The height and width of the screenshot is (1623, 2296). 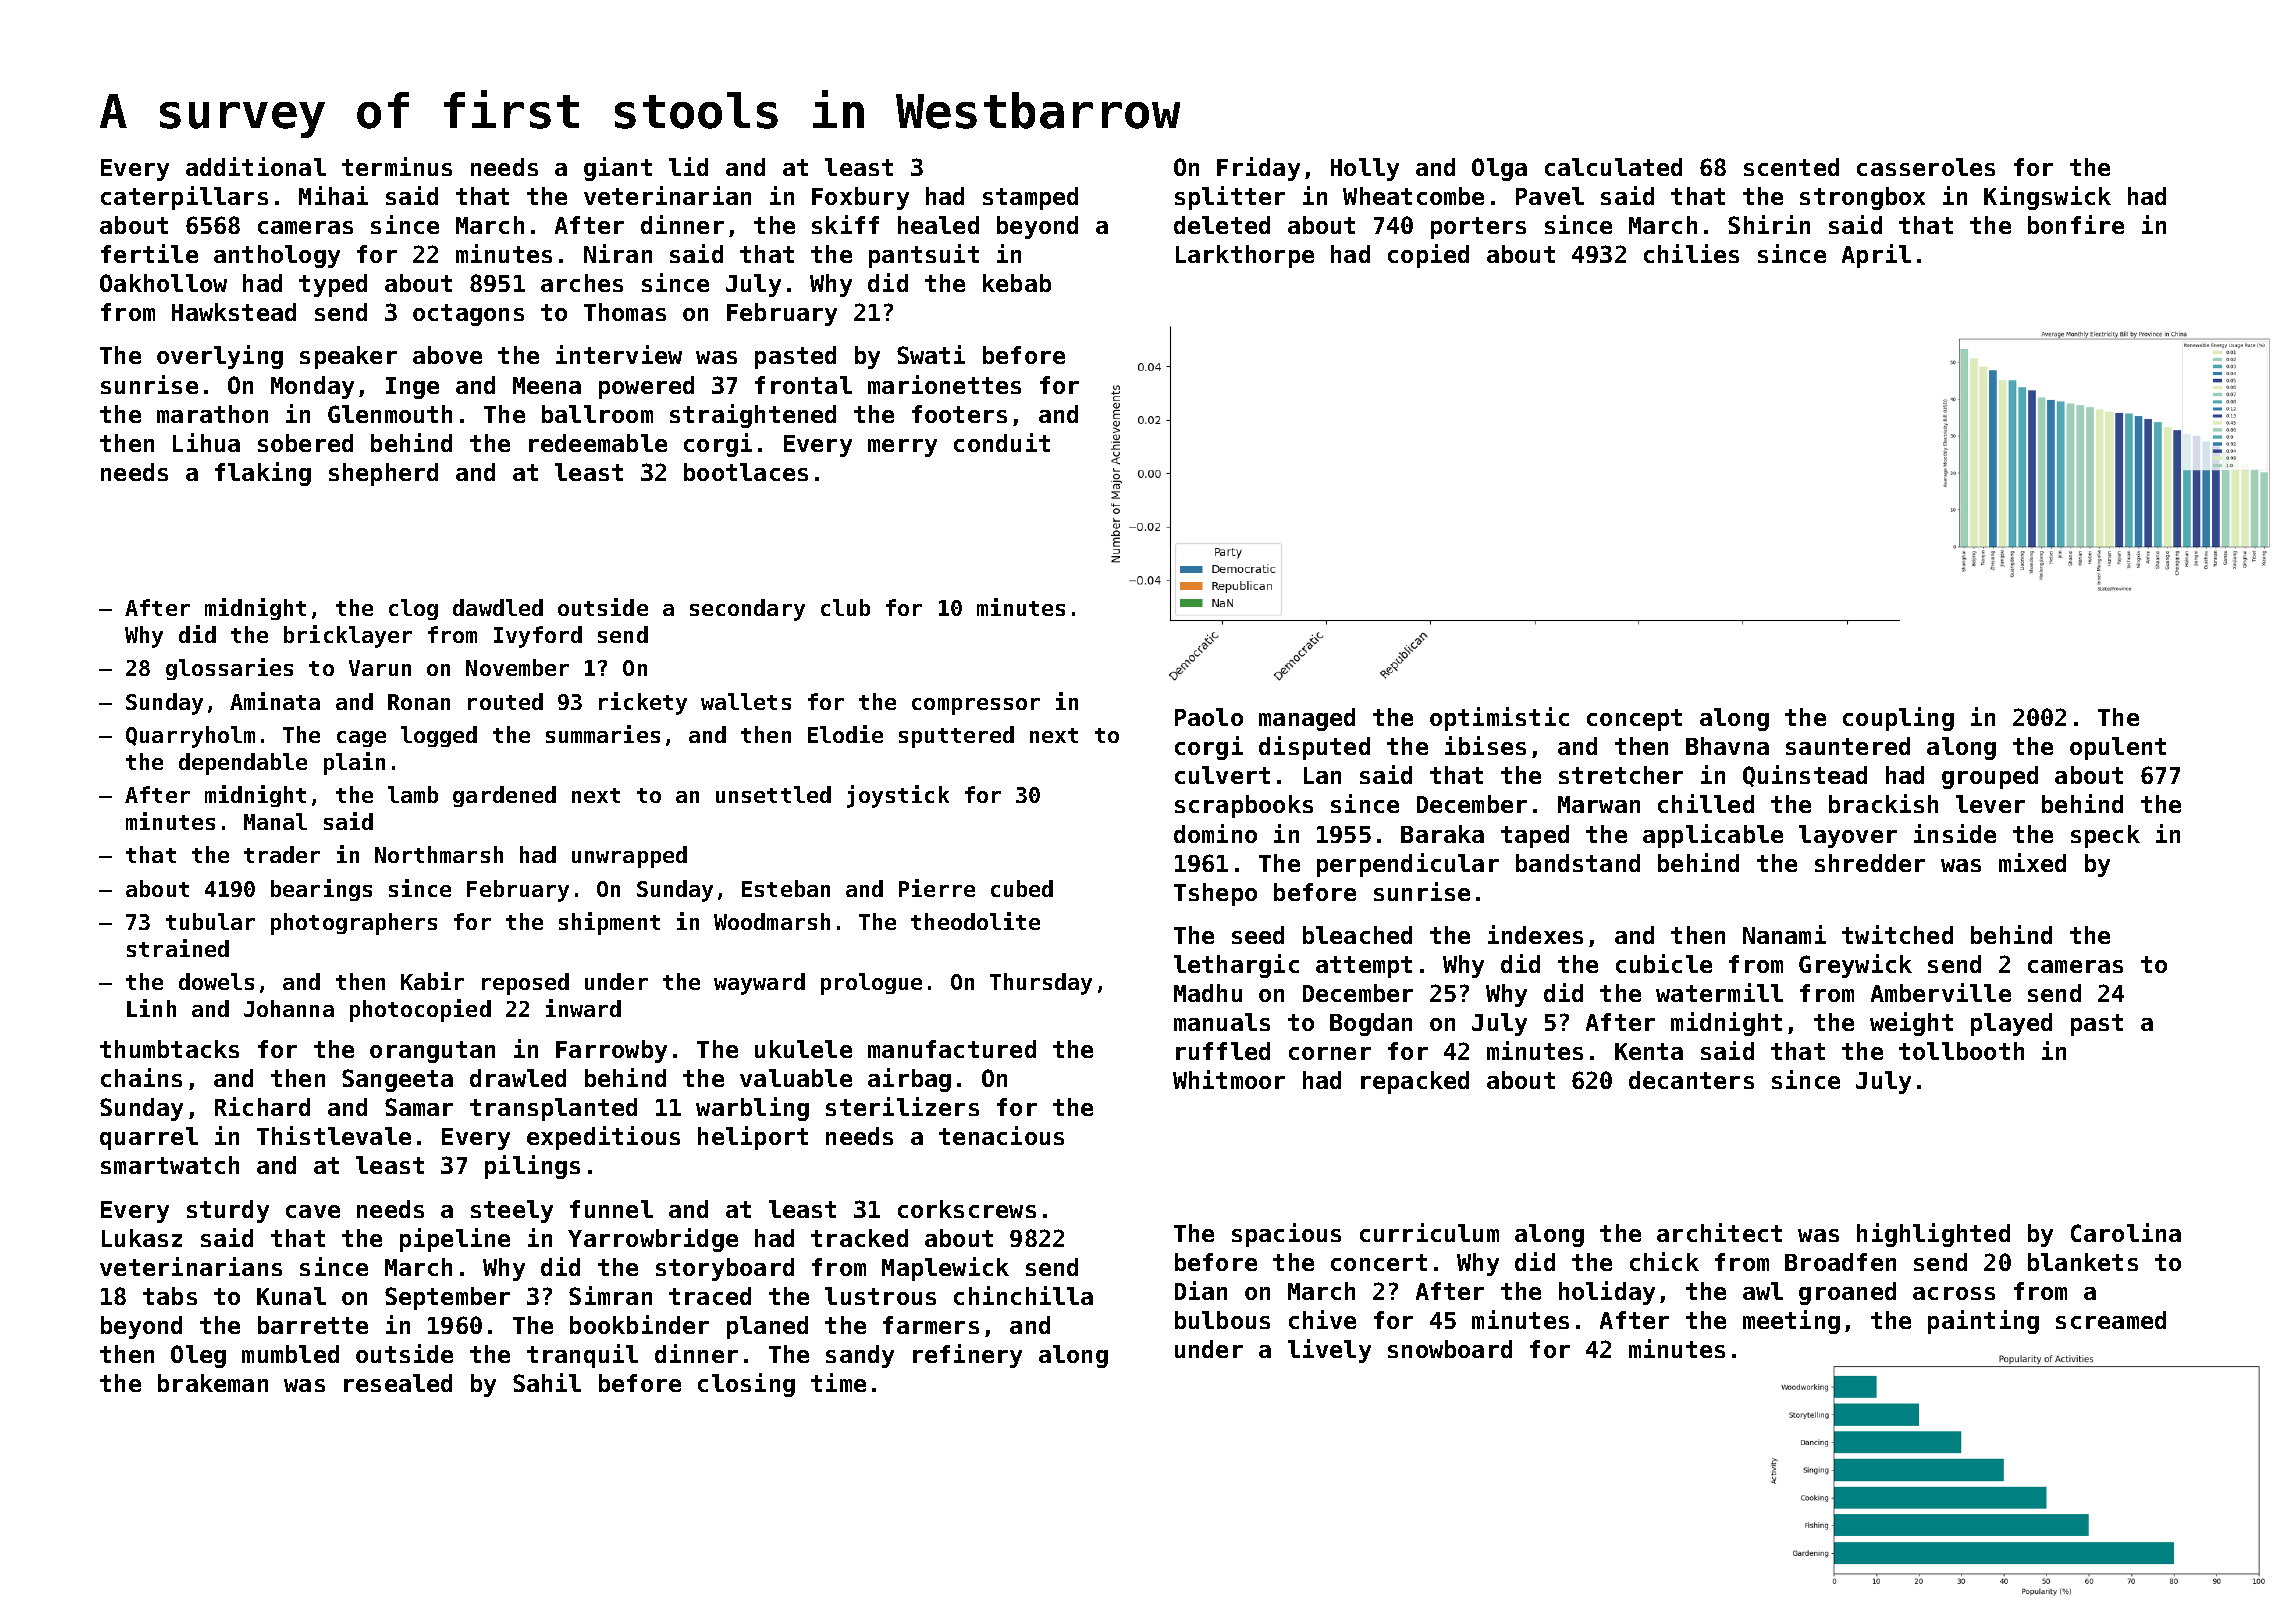 What do you see at coordinates (772, 921) in the screenshot?
I see `Woodmarsh` at bounding box center [772, 921].
